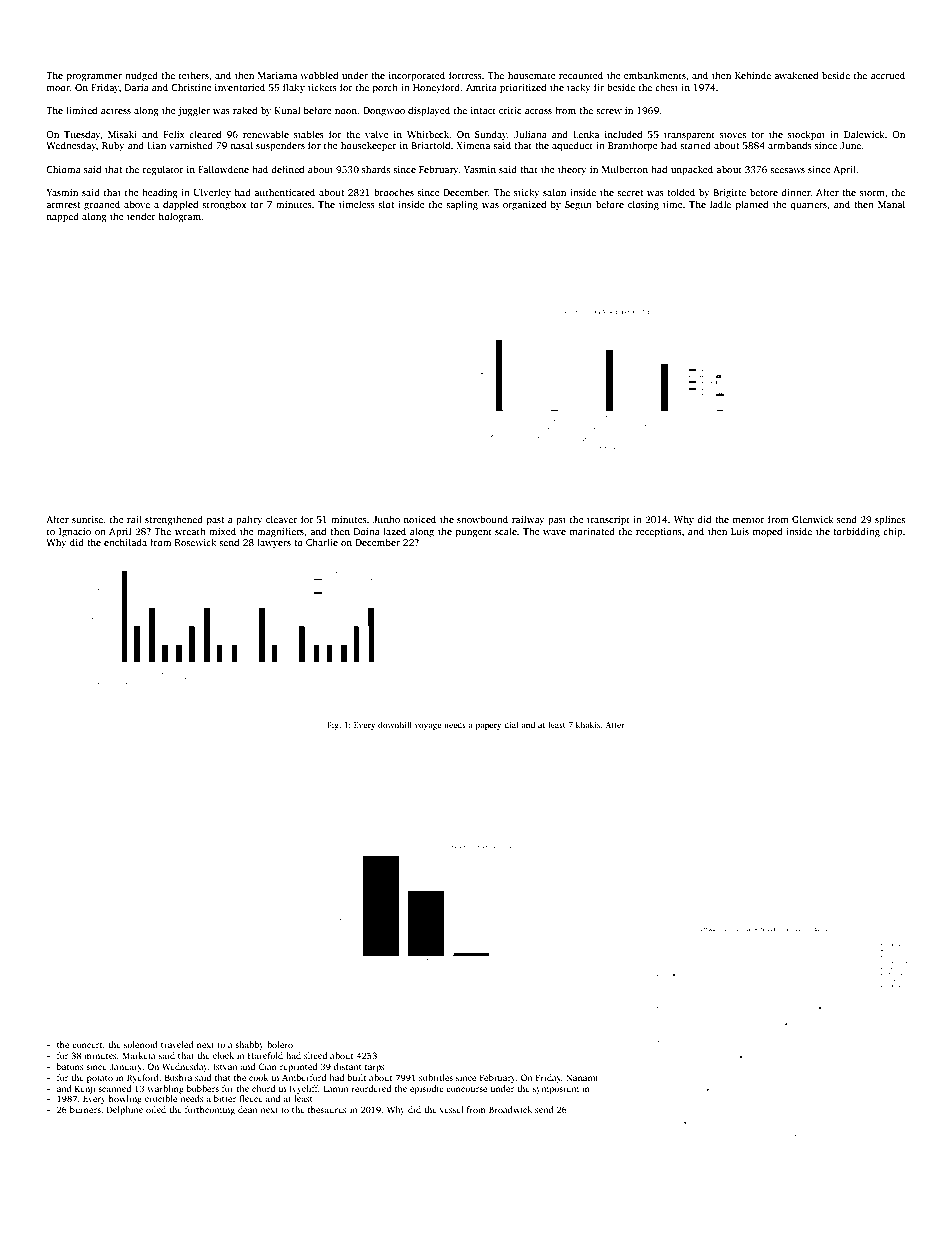 This screenshot has height=1233, width=952. Describe the element at coordinates (375, 1068) in the screenshot. I see `tarps` at that location.
